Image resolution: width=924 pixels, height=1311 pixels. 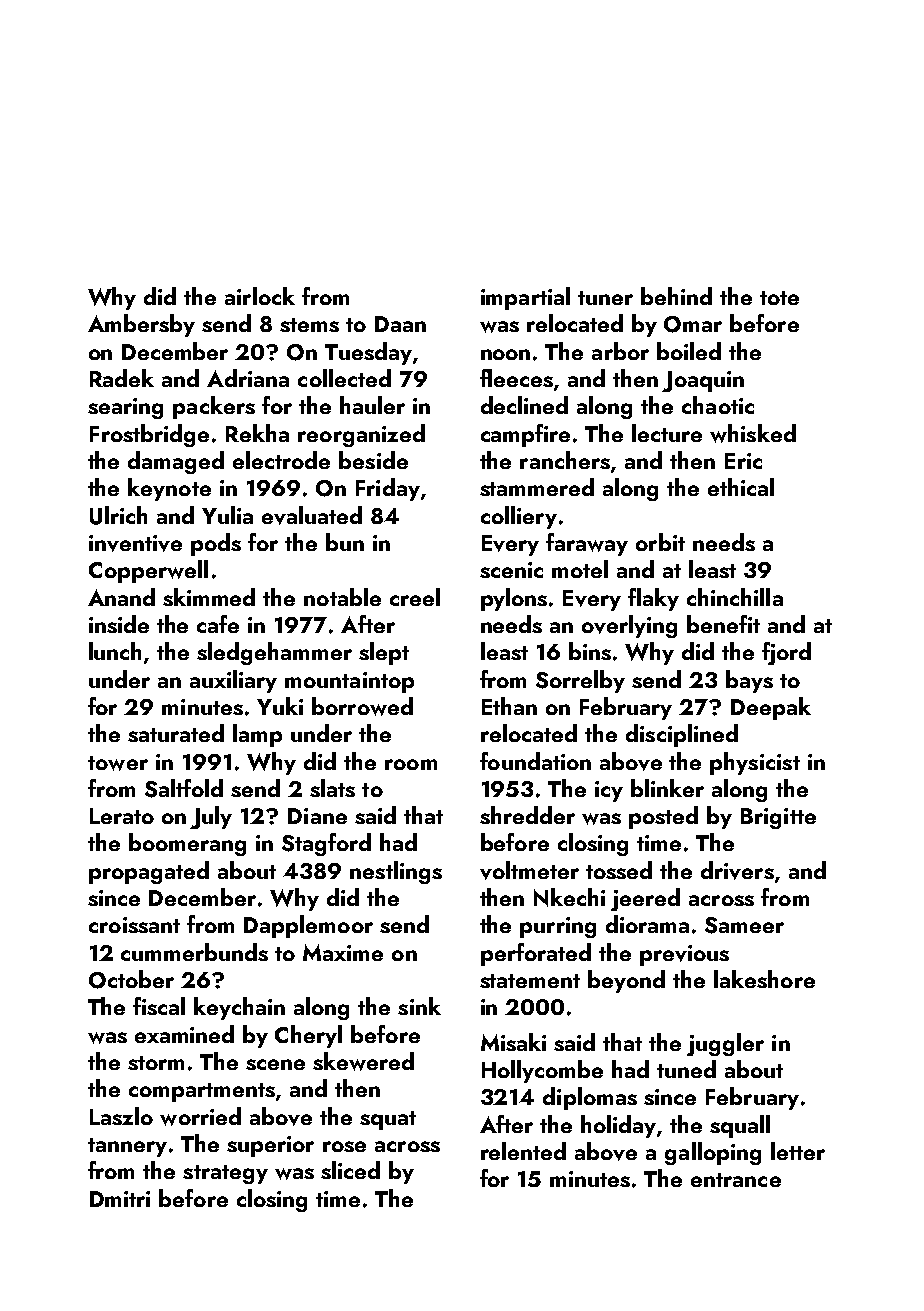 I want to click on Radek, so click(x=122, y=378).
